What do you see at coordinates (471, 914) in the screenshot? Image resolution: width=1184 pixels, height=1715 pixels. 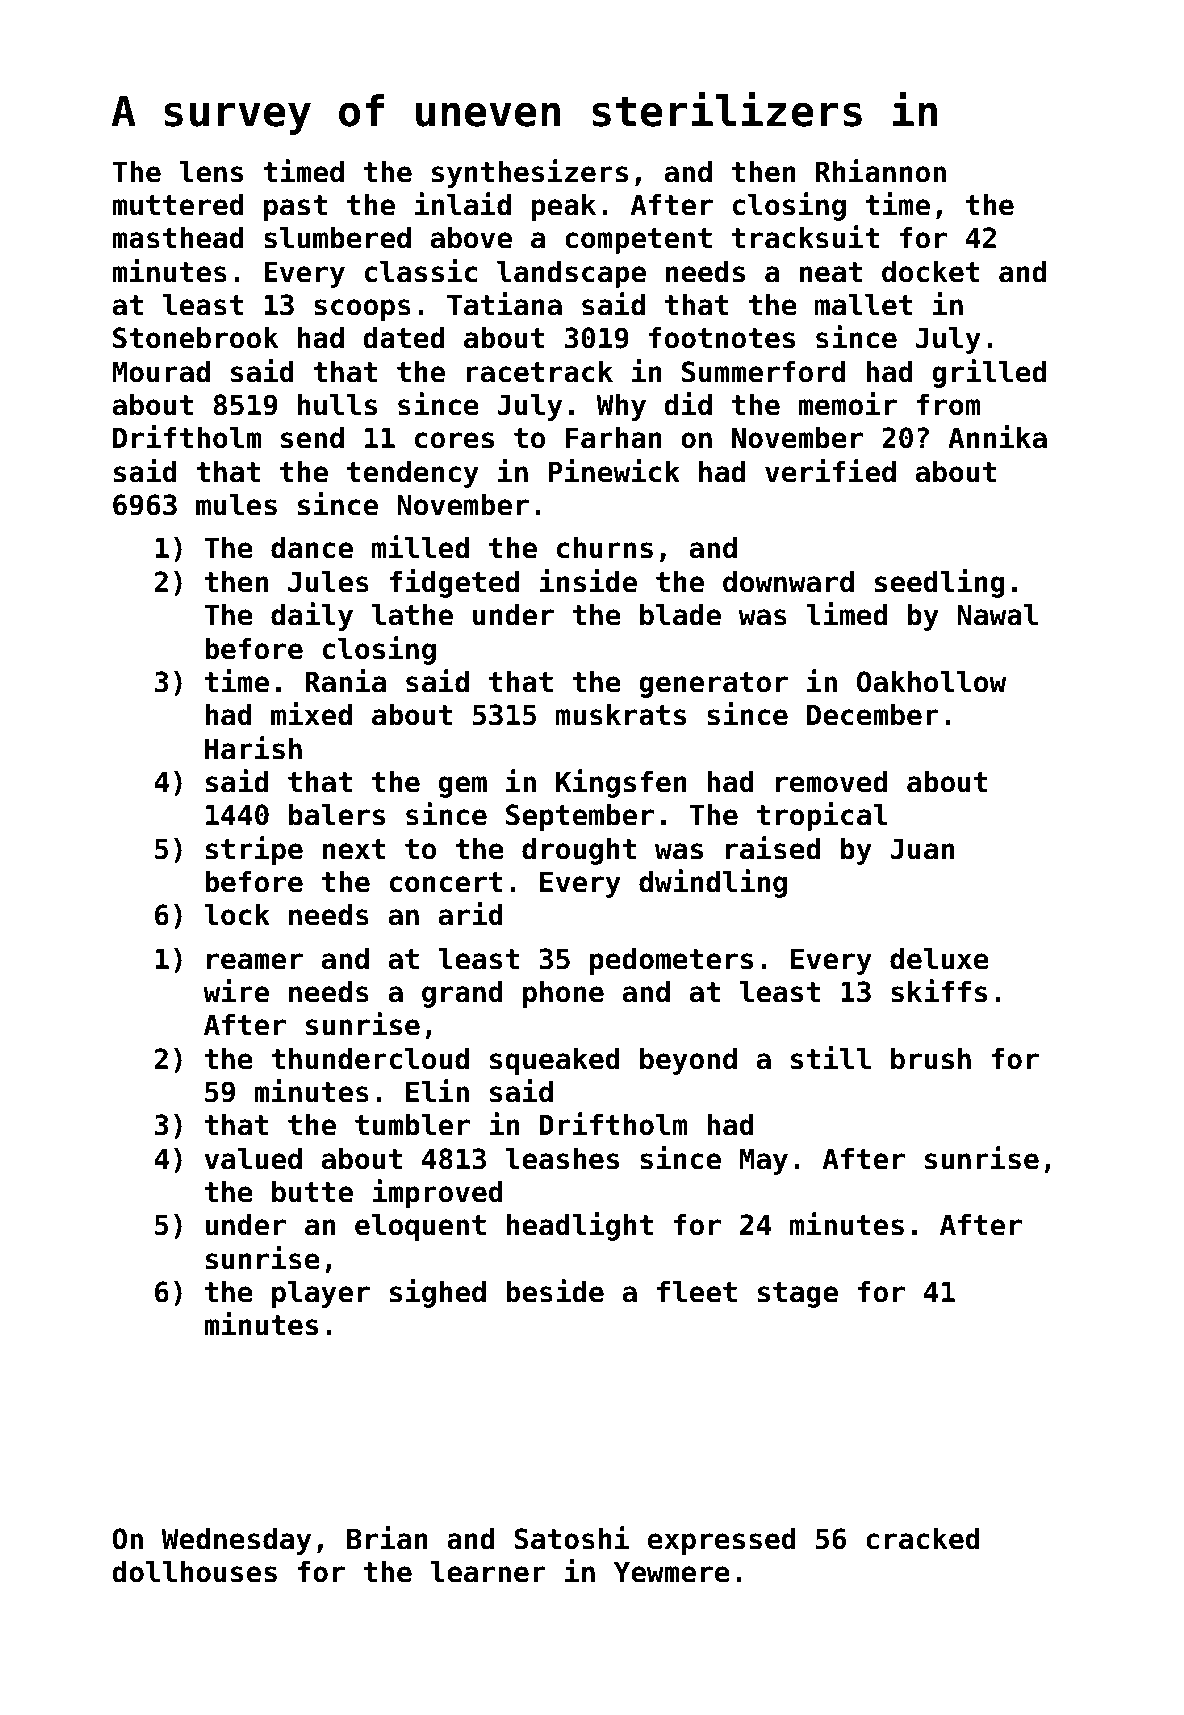 I see `arid` at bounding box center [471, 914].
